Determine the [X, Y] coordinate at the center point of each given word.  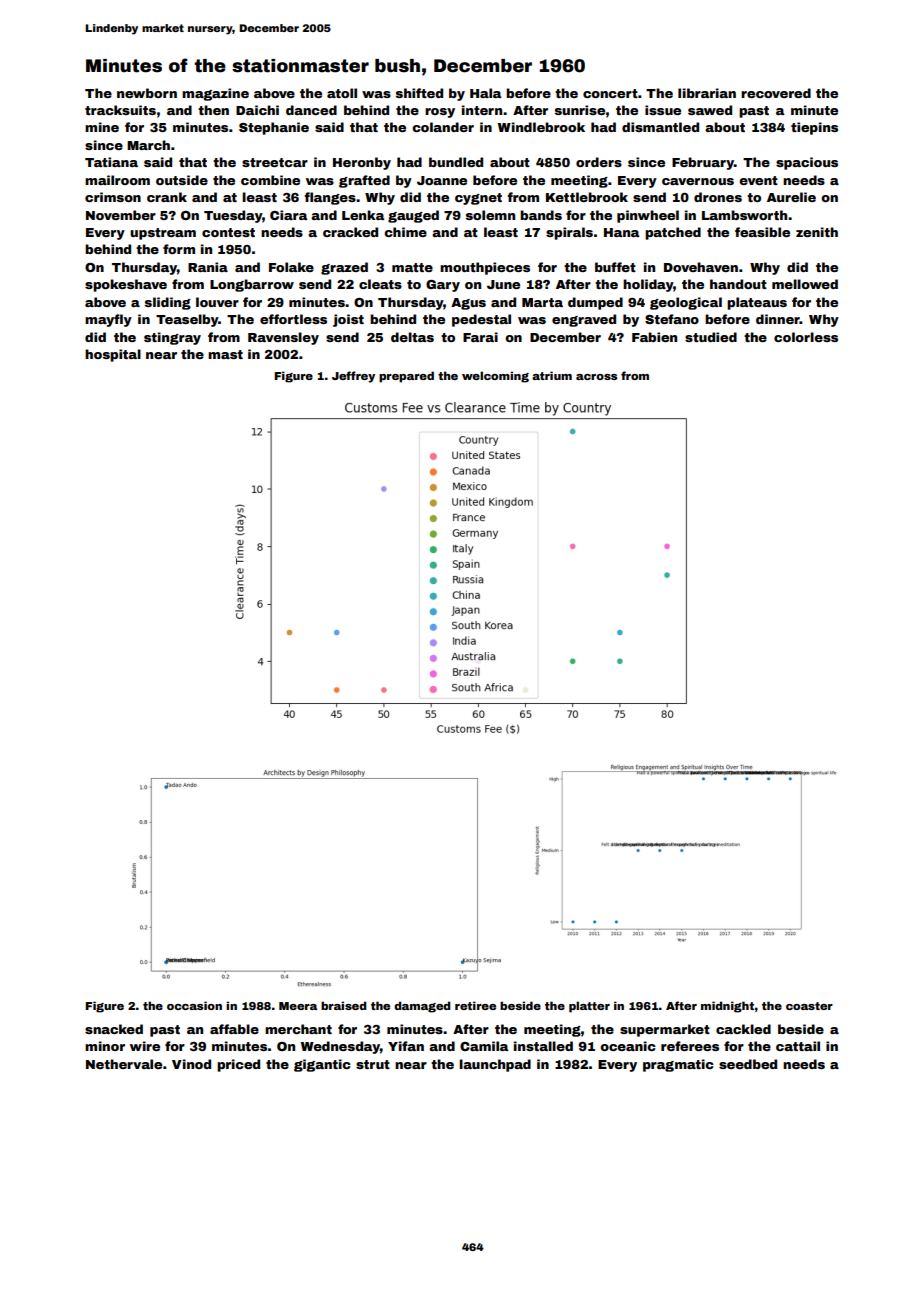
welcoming [495, 377]
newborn [147, 93]
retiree [475, 1005]
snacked [114, 1029]
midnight [728, 1007]
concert [610, 93]
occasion [194, 1005]
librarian [707, 93]
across [596, 377]
